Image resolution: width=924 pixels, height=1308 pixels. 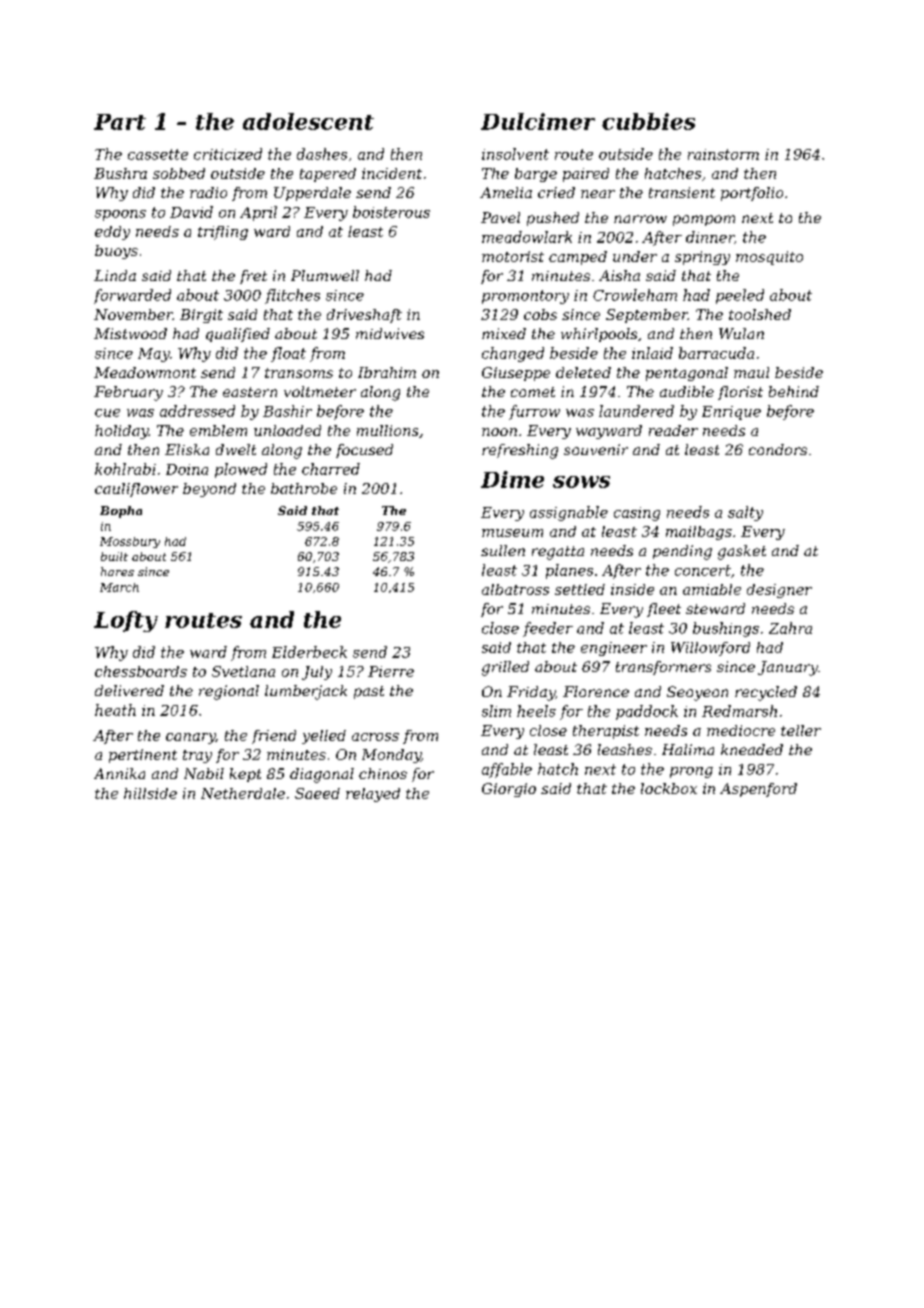 What do you see at coordinates (723, 154) in the screenshot?
I see `rainstorm` at bounding box center [723, 154].
